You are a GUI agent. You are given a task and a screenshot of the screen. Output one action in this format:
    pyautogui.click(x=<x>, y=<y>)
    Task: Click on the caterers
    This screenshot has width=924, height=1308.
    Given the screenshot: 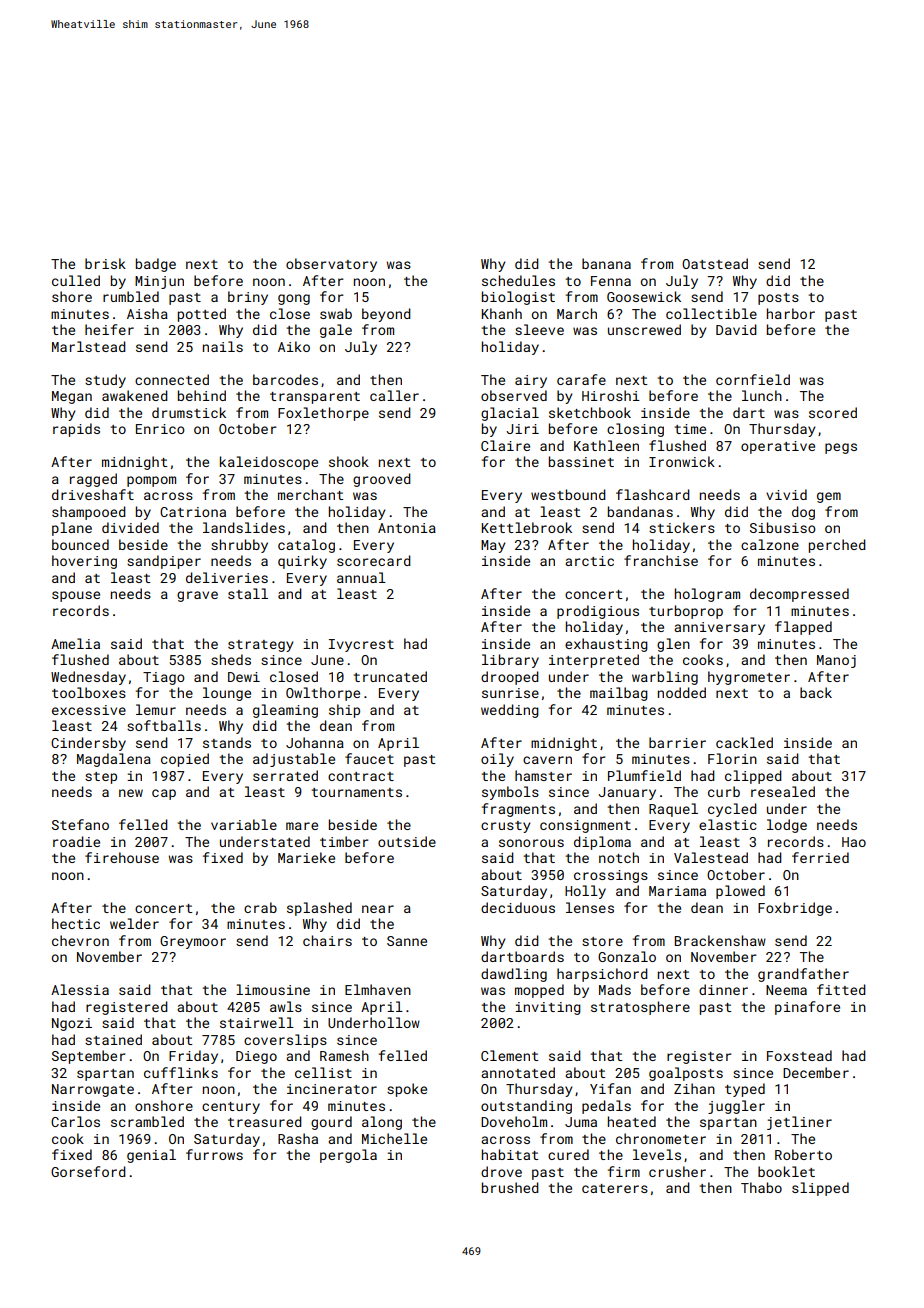 What is the action you would take?
    pyautogui.click(x=615, y=1188)
